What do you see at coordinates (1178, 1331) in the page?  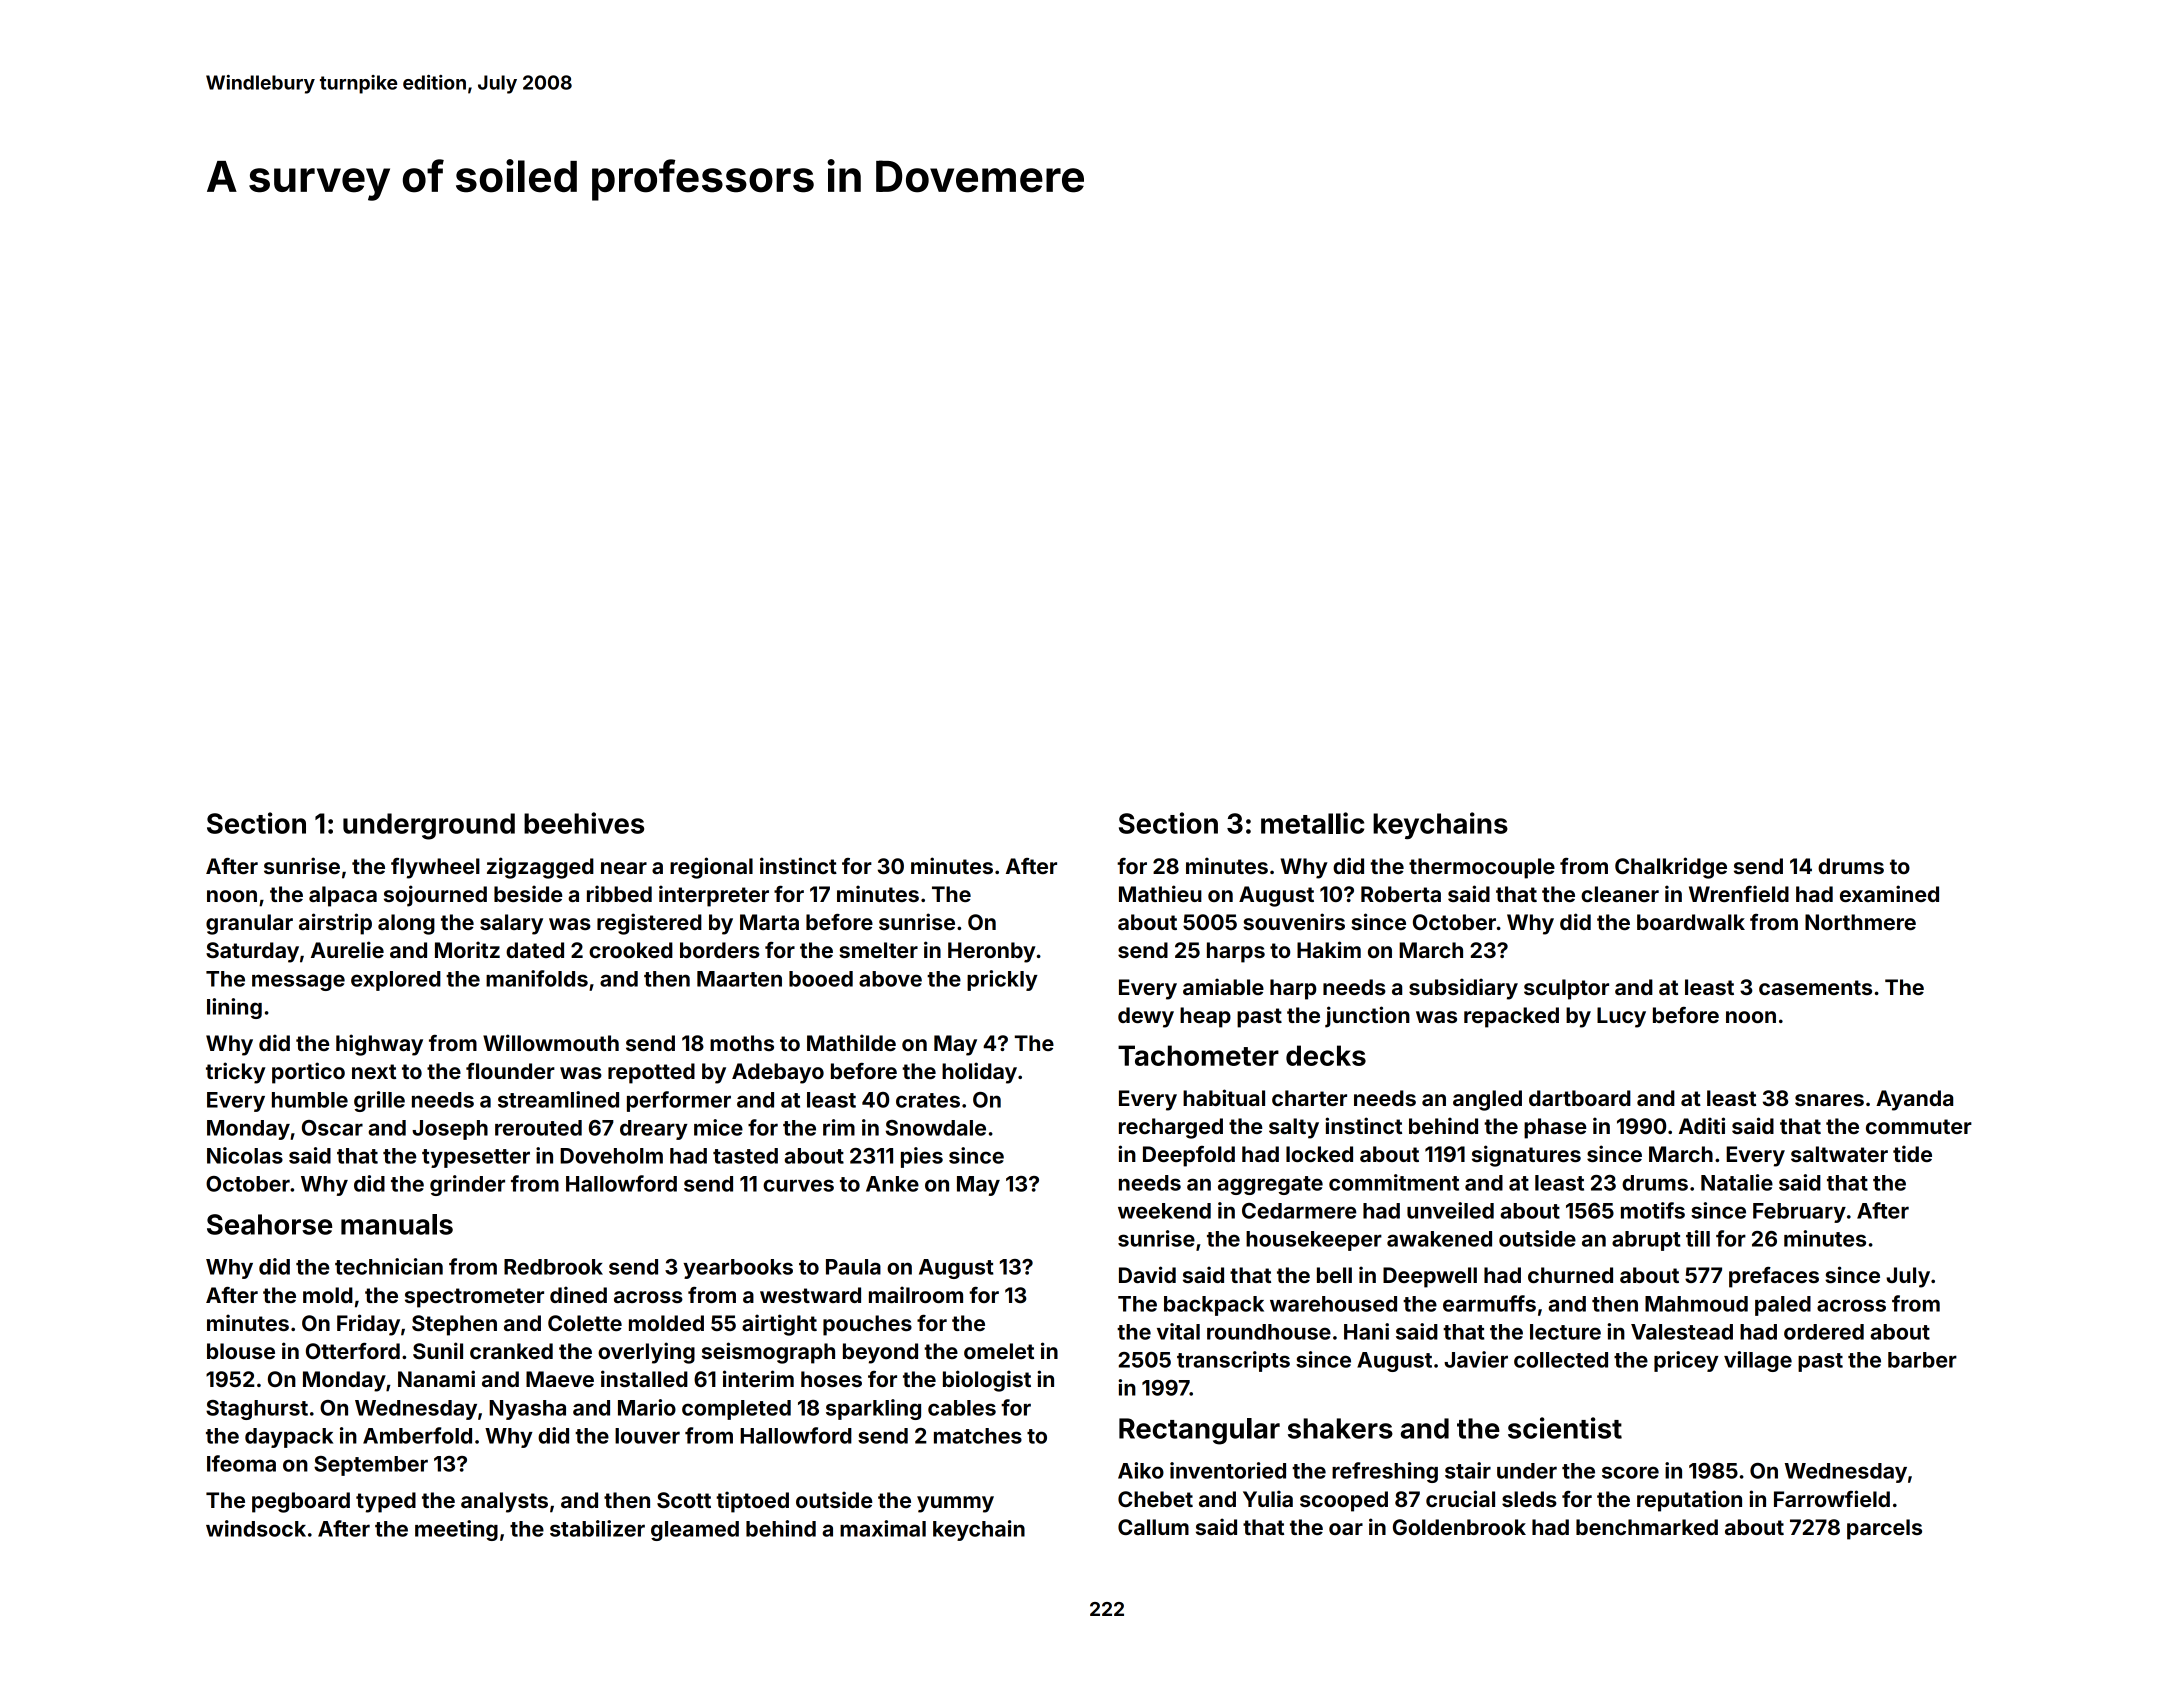 I see `vital` at bounding box center [1178, 1331].
